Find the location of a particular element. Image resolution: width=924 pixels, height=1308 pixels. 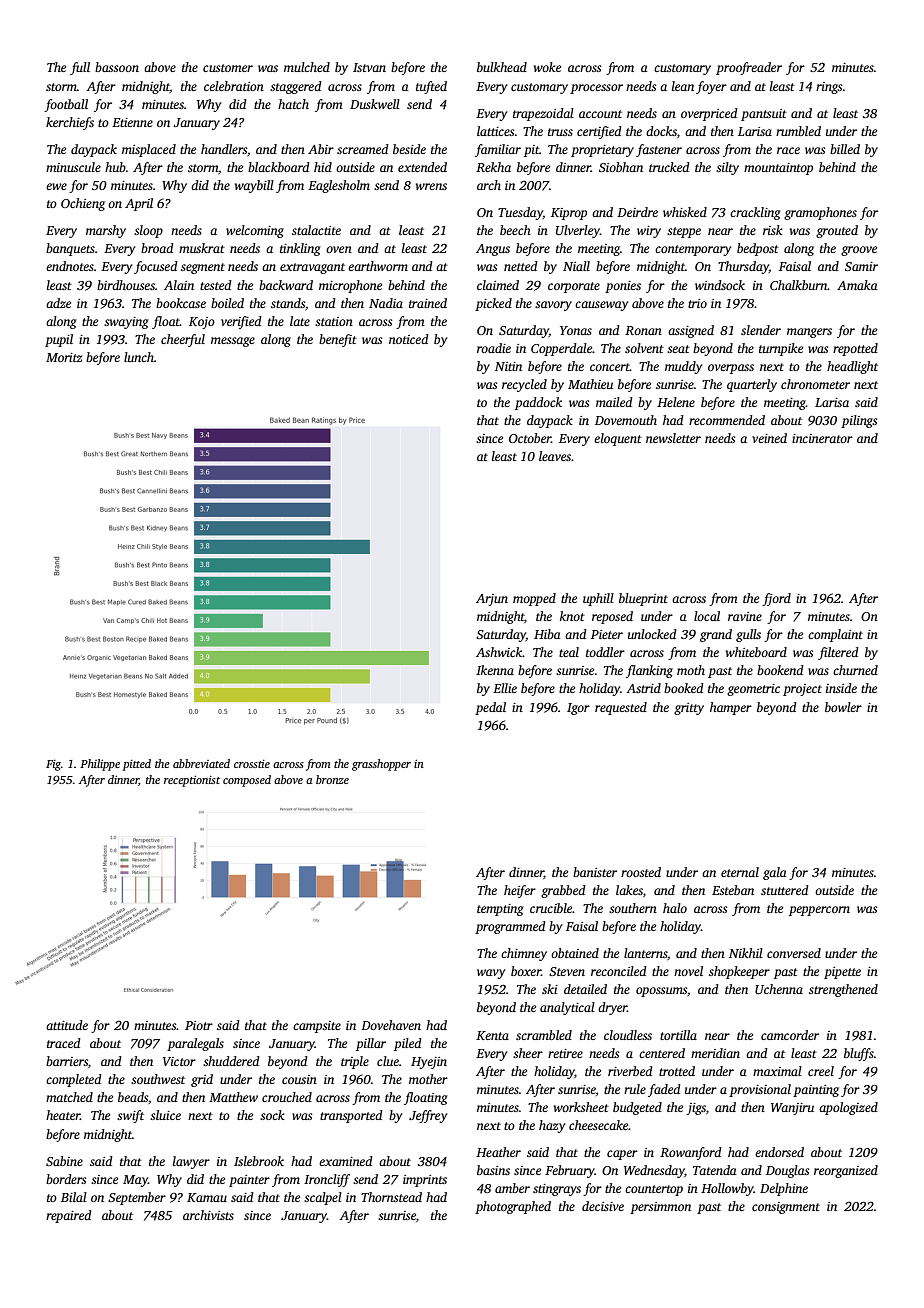

hamper is located at coordinates (731, 708).
